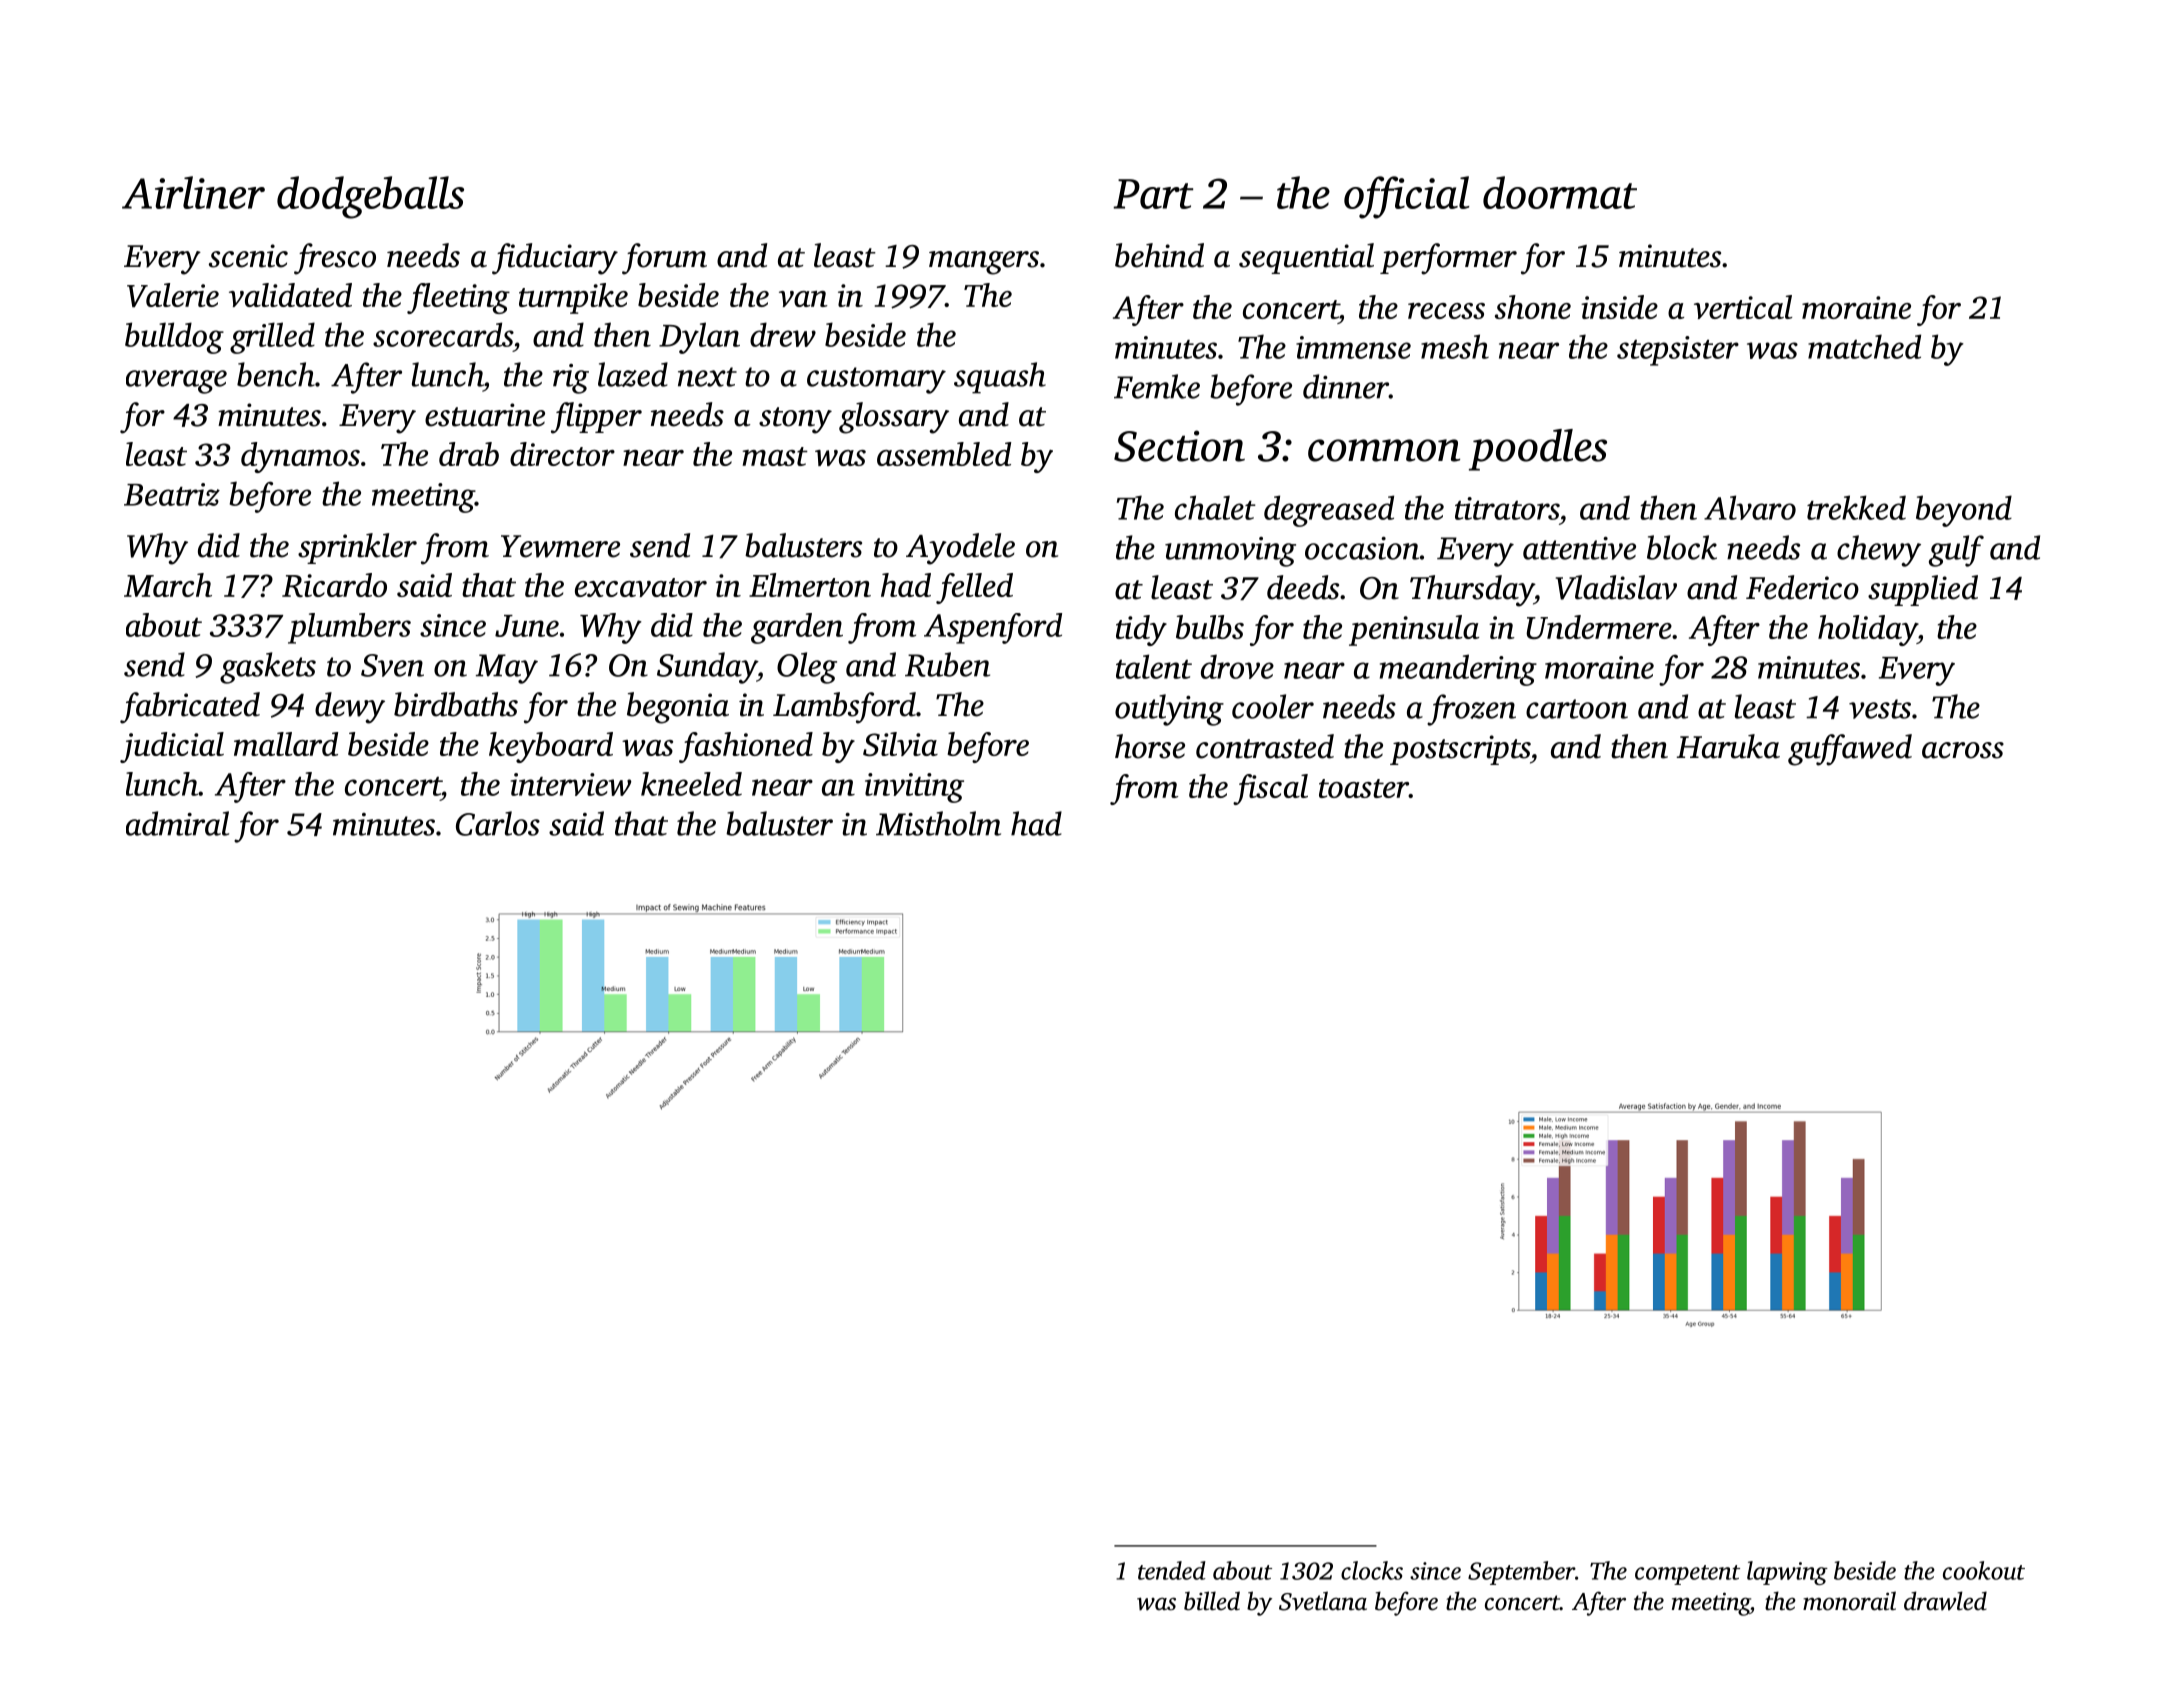 This document has height=1683, width=2178. I want to click on Mistholm, so click(938, 823).
